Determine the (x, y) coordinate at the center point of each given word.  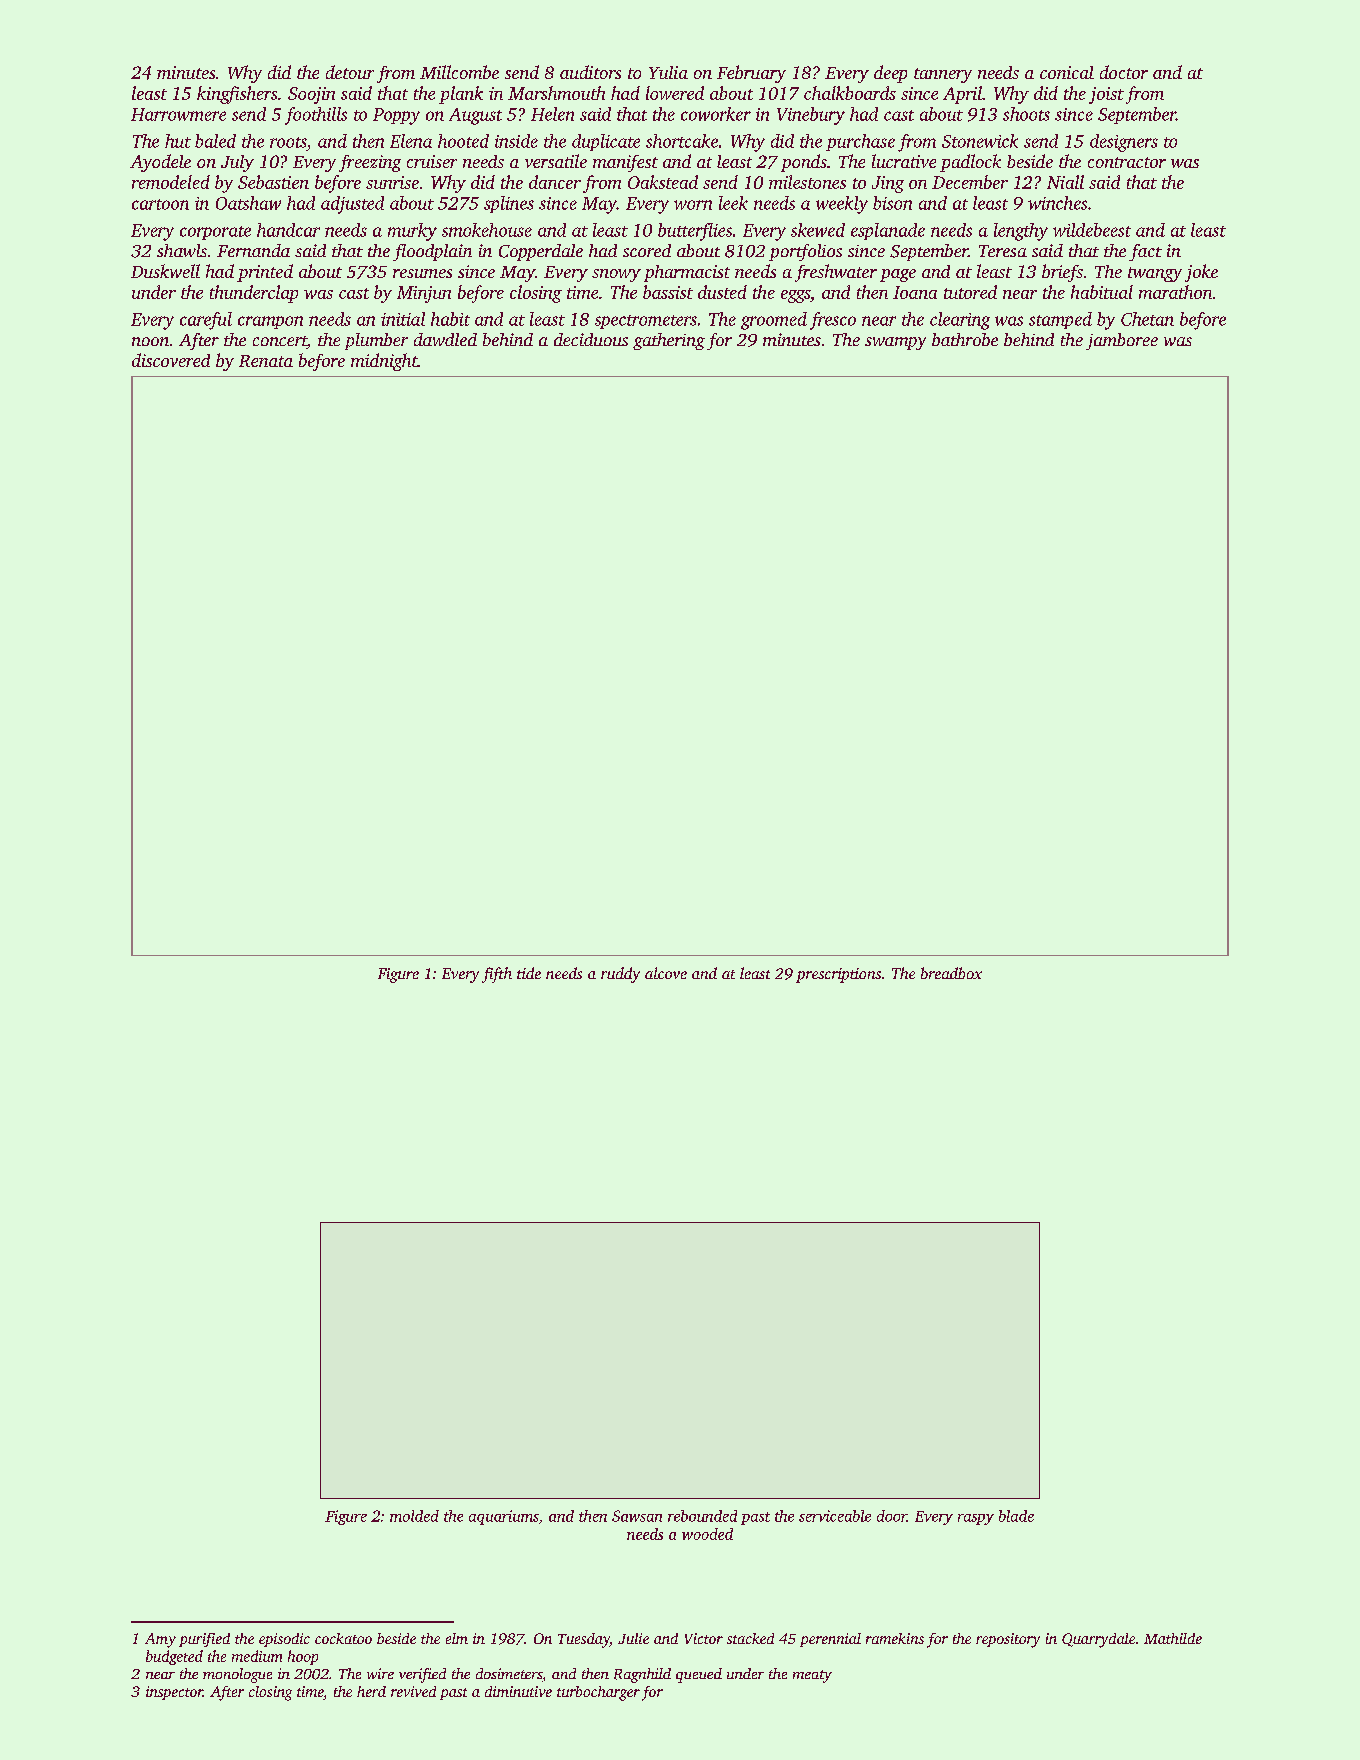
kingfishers (237, 95)
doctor (1124, 72)
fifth (497, 975)
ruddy (620, 975)
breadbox (951, 973)
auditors (590, 72)
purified (204, 1640)
